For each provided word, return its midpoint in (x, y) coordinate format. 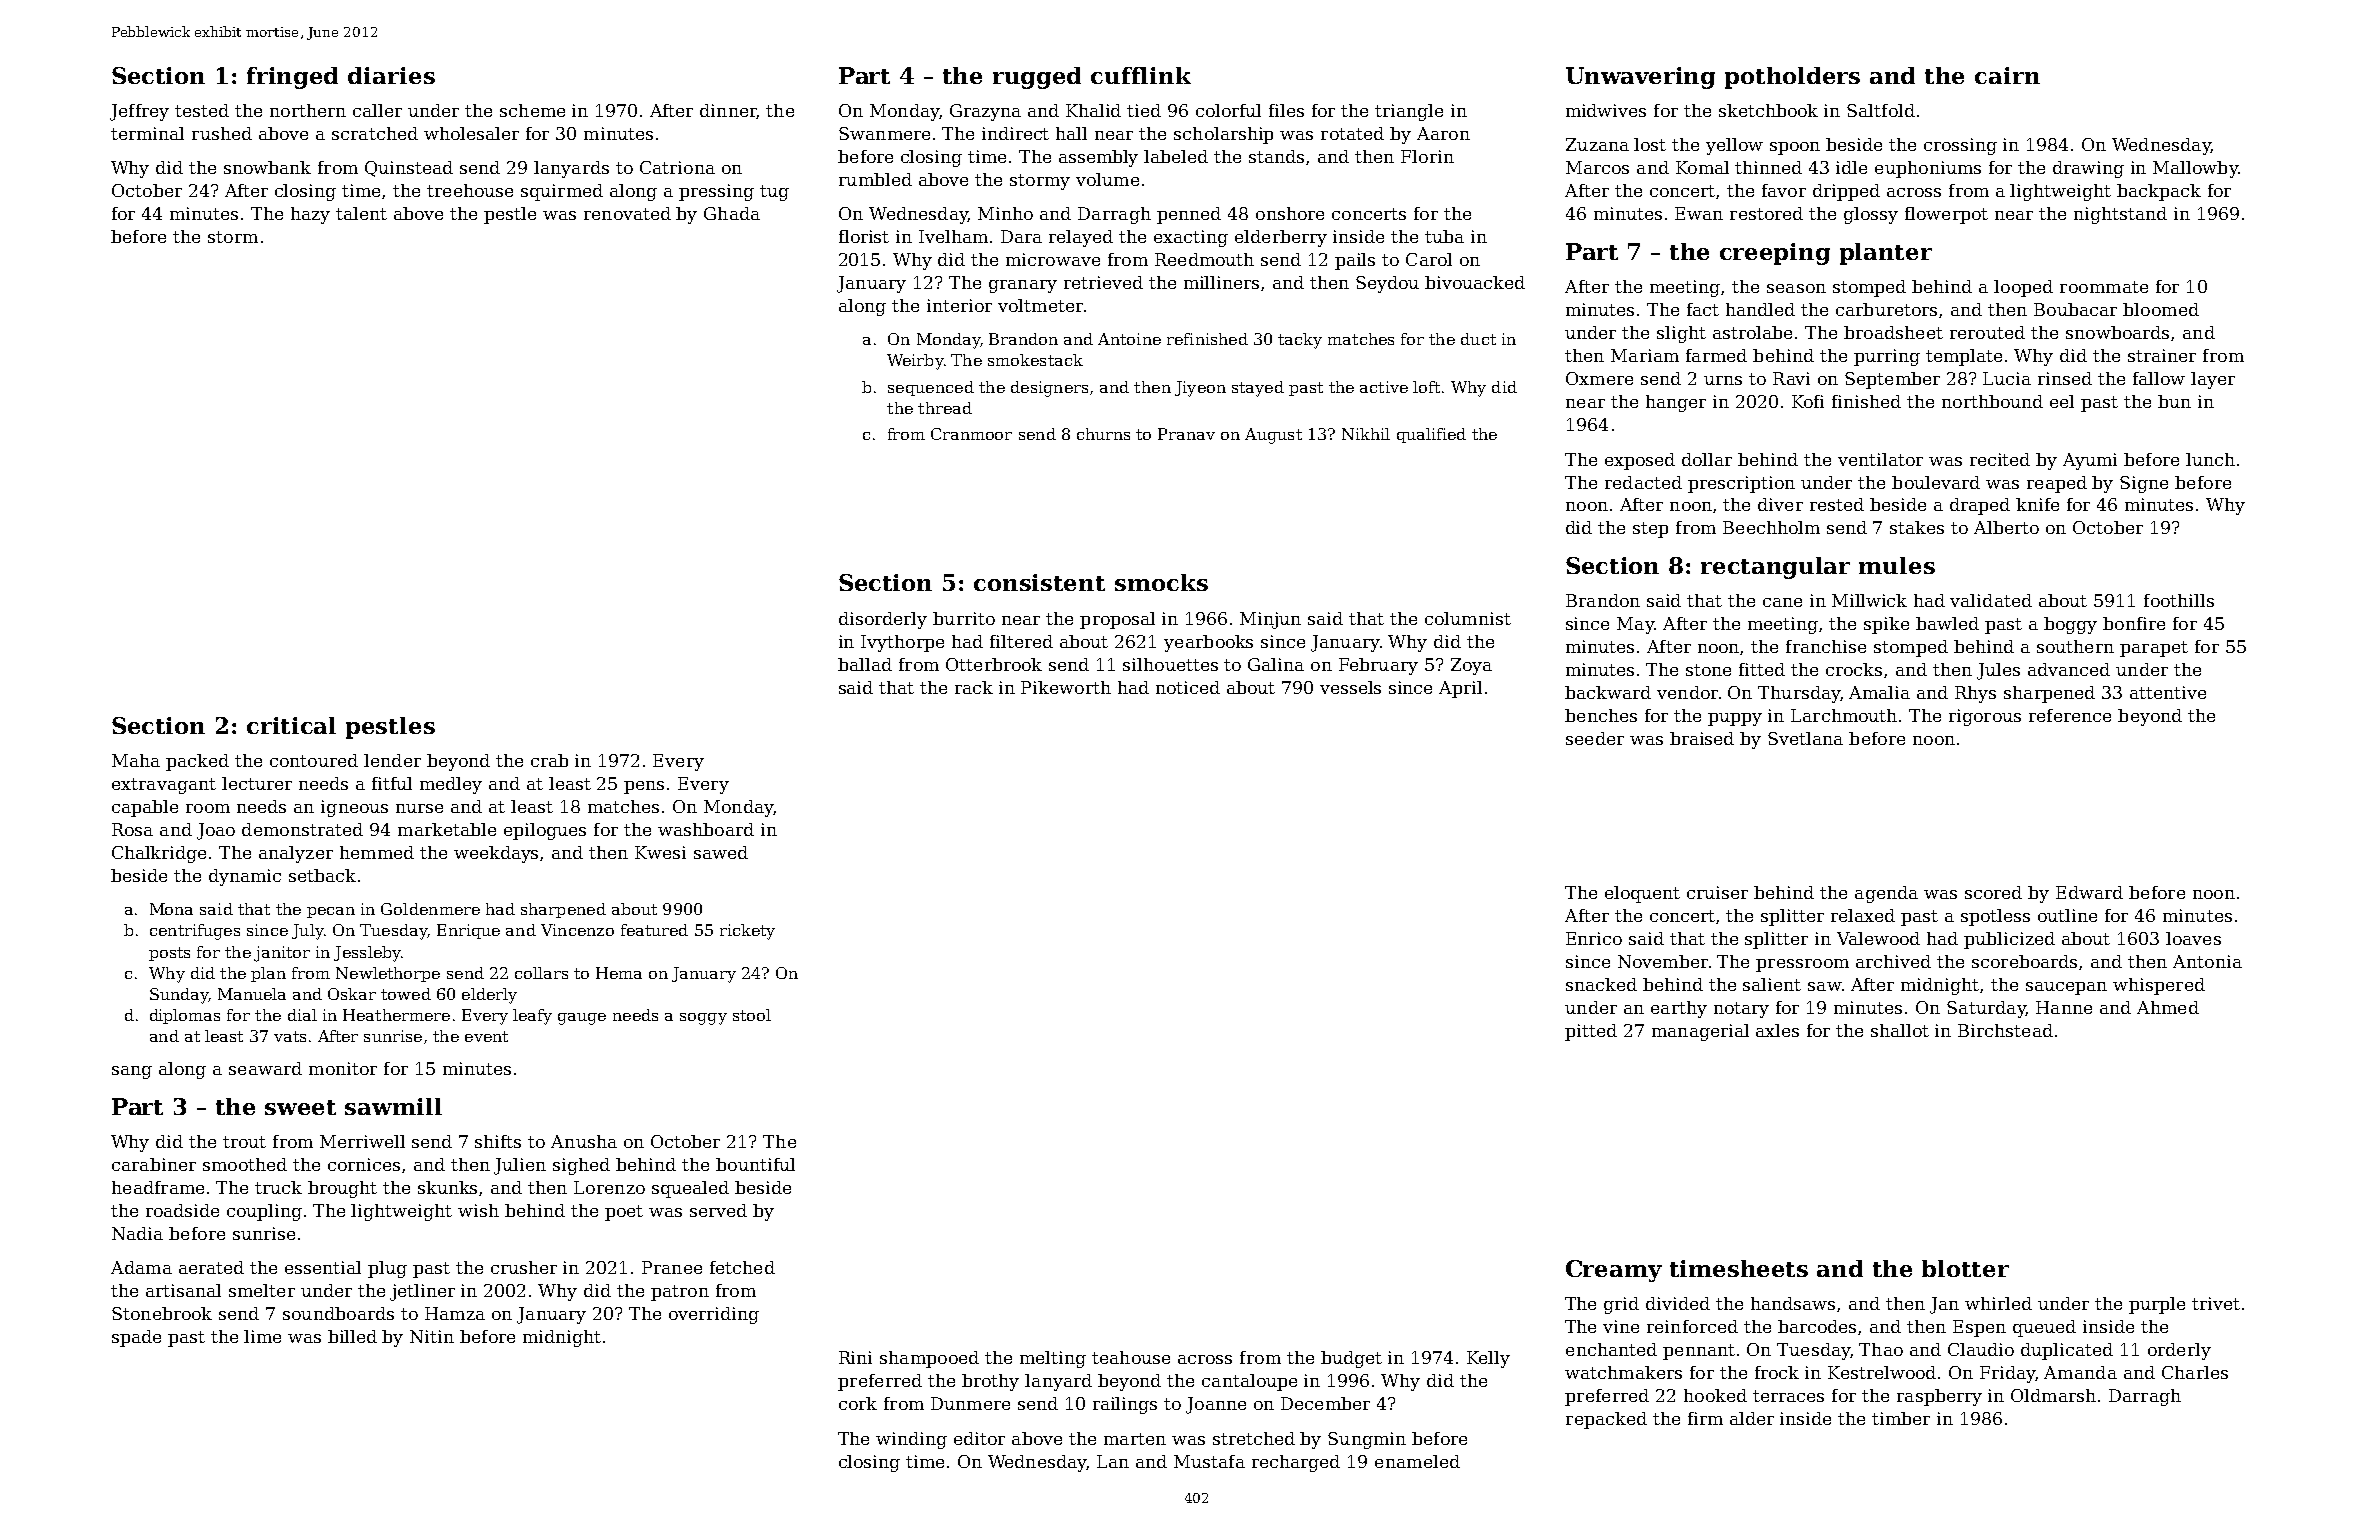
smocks (1161, 582)
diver (1780, 504)
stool (752, 1015)
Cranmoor (971, 434)
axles (1777, 1030)
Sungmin (1367, 1440)
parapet (2154, 649)
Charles (2195, 1372)
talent (361, 213)
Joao (216, 831)
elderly (489, 996)
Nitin (432, 1336)
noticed (1188, 687)
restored (1766, 213)
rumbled (875, 179)
